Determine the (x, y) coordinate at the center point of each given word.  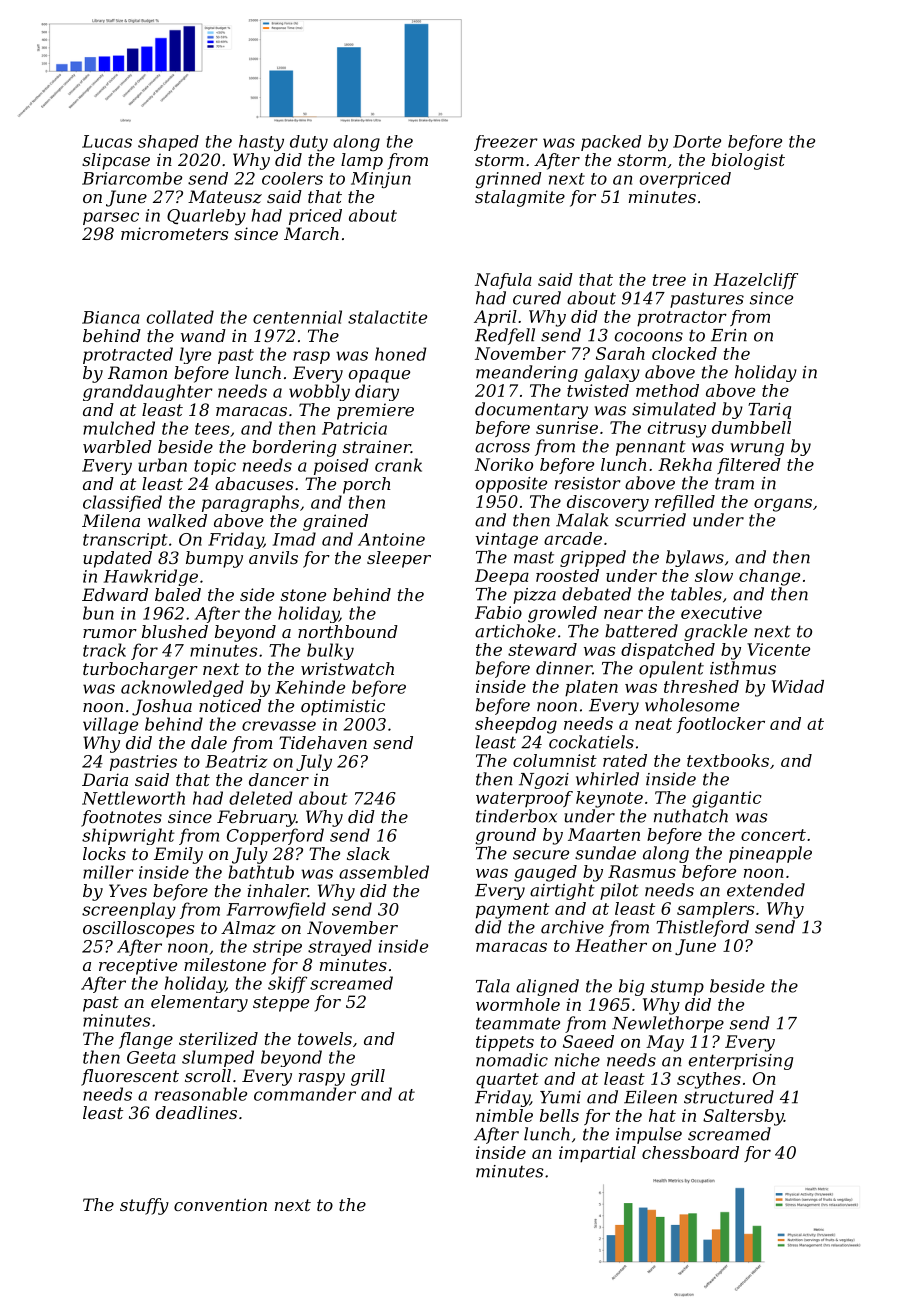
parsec (111, 218)
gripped (593, 558)
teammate (518, 1023)
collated (180, 317)
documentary (531, 410)
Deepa (502, 577)
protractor (682, 319)
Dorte (697, 141)
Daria (105, 779)
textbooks (728, 760)
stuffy (144, 1206)
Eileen (650, 1097)
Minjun (381, 180)
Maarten (604, 834)
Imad (294, 539)
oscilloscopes (138, 929)
